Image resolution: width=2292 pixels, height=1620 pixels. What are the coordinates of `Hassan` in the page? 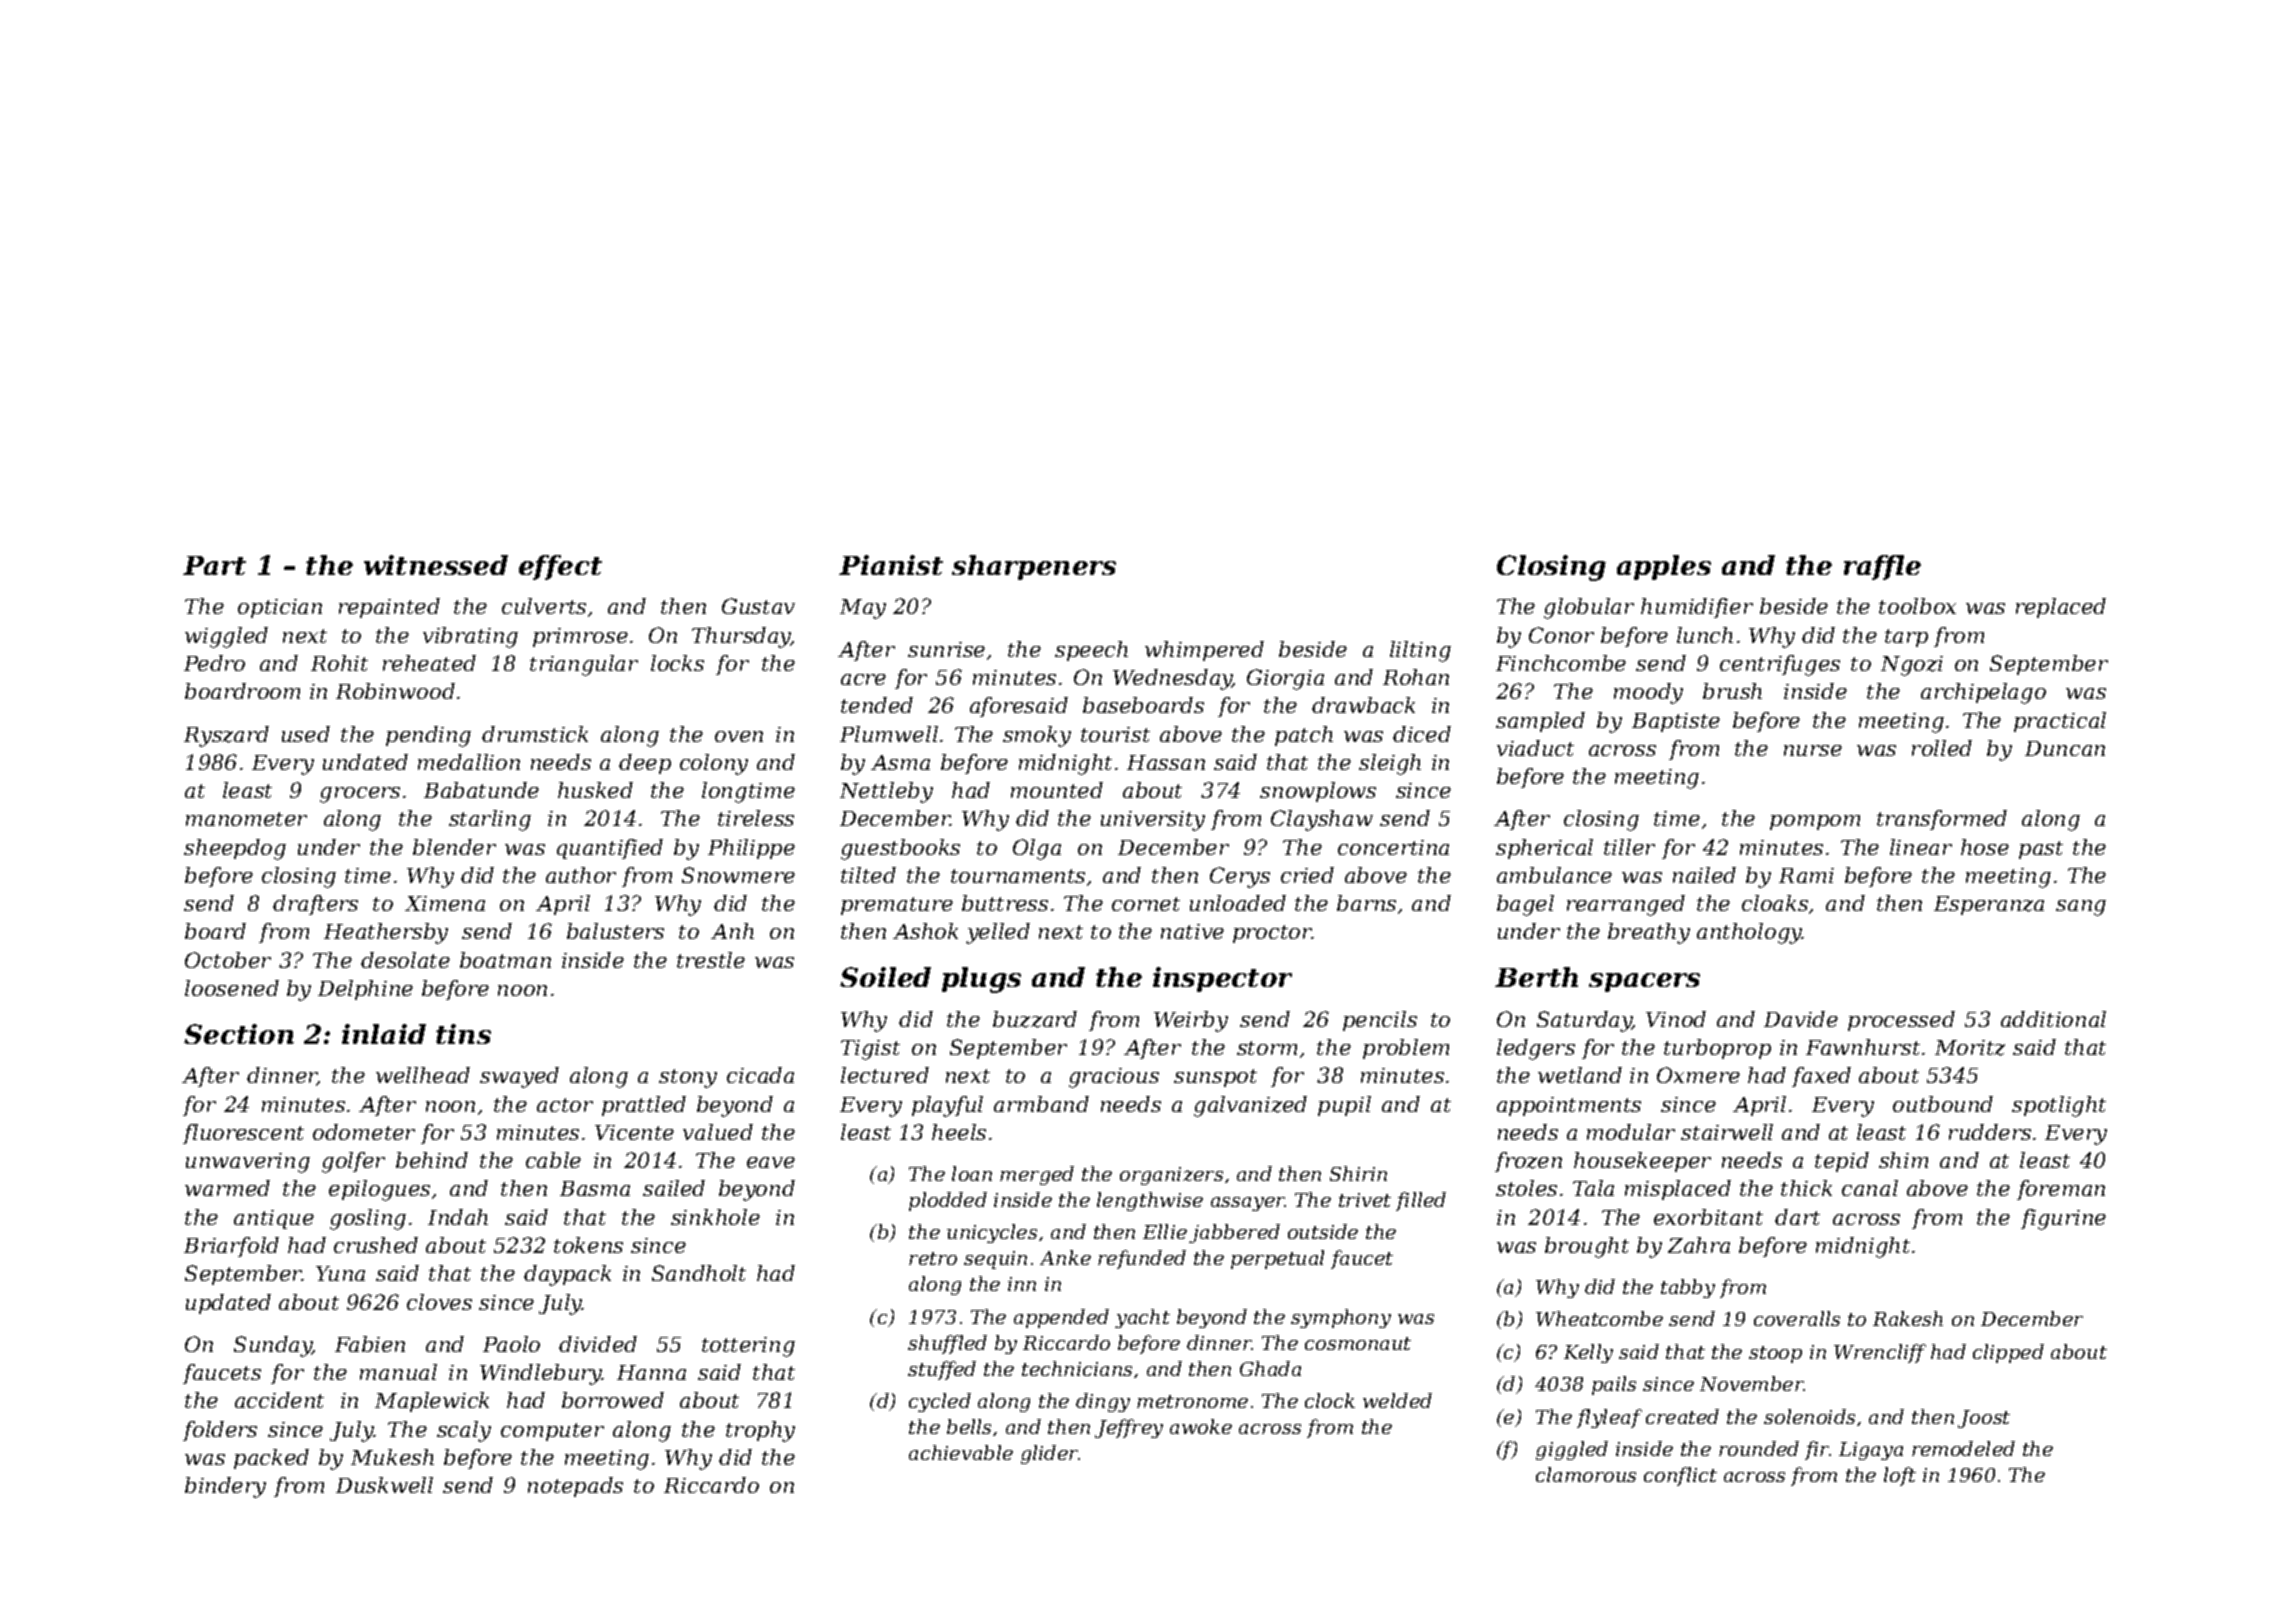 It's located at (1166, 762).
